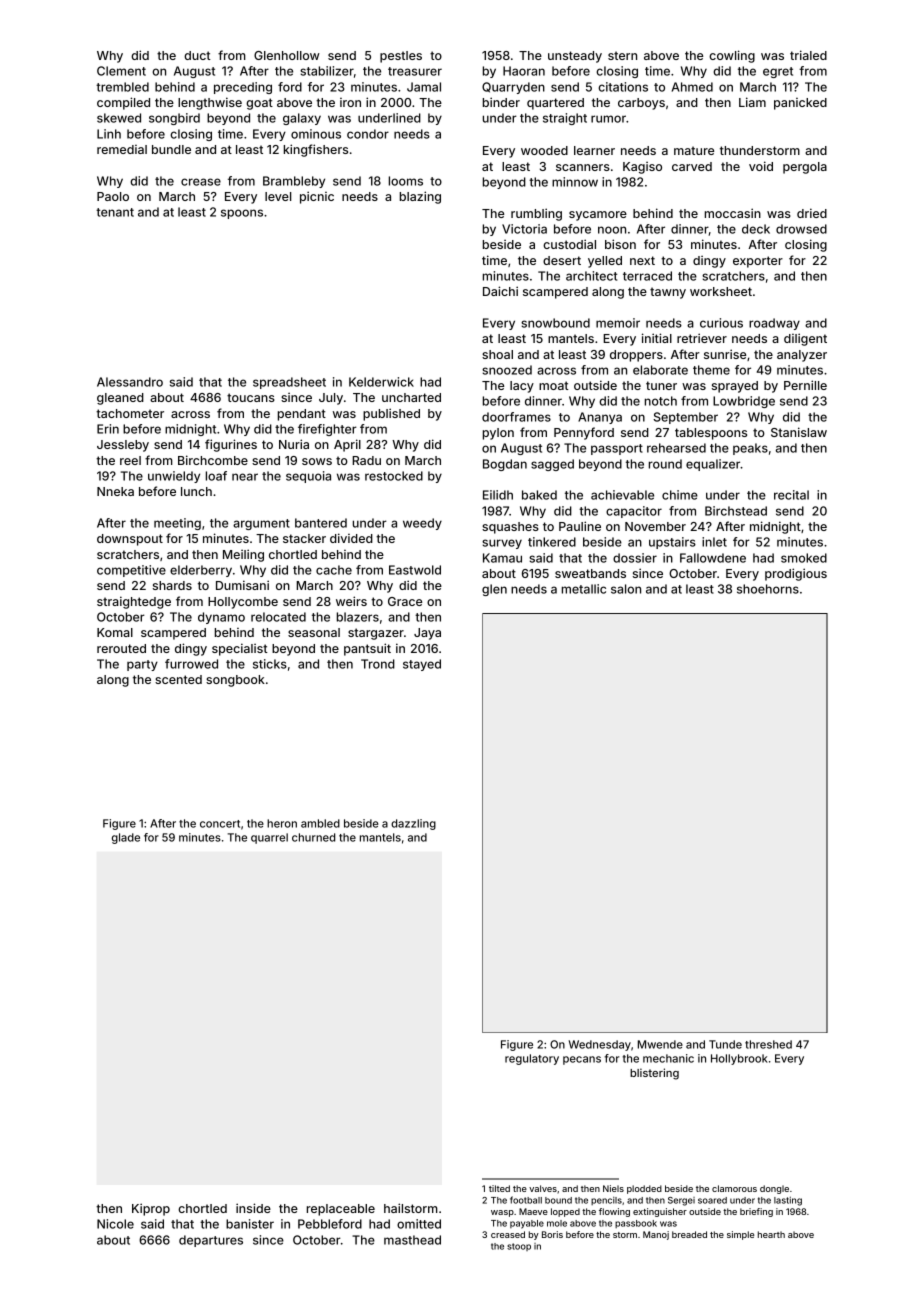 The width and height of the screenshot is (924, 1308). Describe the element at coordinates (519, 1247) in the screenshot. I see `stoop` at that location.
